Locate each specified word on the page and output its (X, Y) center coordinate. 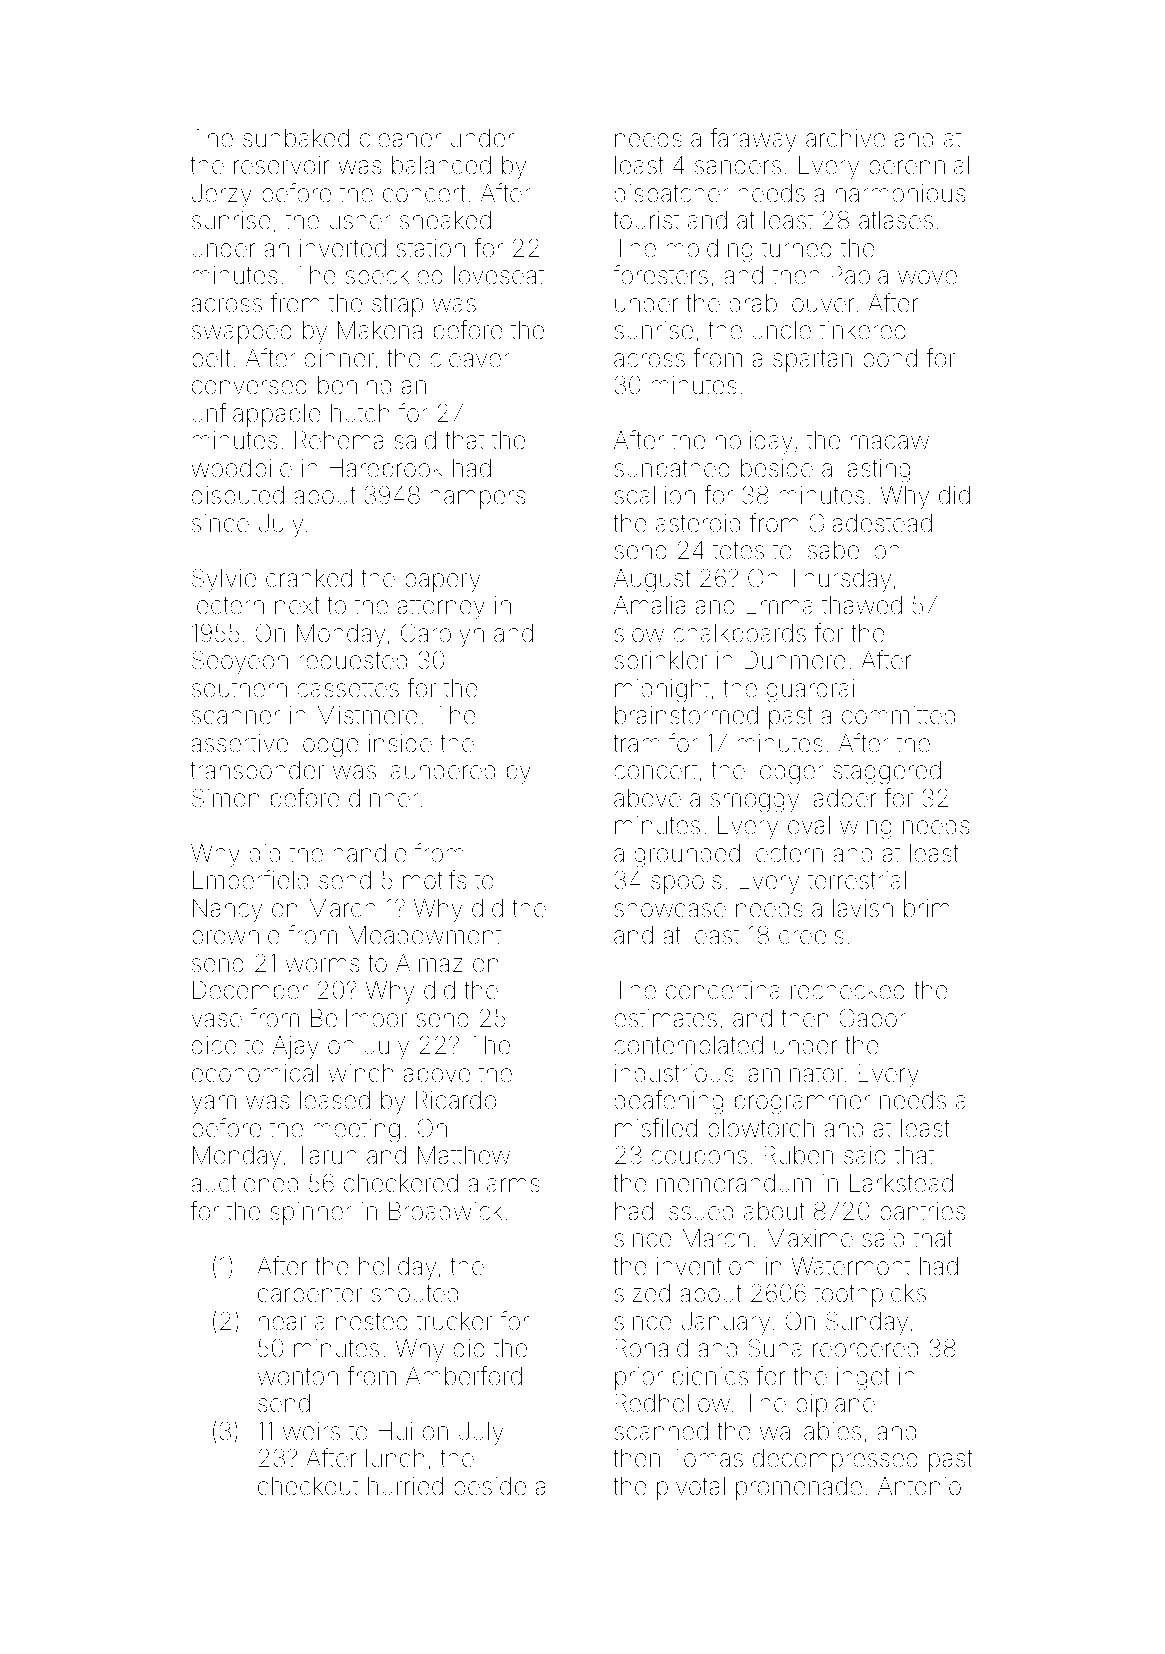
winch (361, 1073)
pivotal (691, 1488)
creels (811, 935)
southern (239, 688)
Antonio (919, 1486)
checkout (308, 1486)
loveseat (499, 275)
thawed (862, 605)
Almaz (429, 963)
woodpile (241, 470)
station (431, 248)
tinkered (863, 330)
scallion (655, 495)
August (652, 581)
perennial (919, 167)
